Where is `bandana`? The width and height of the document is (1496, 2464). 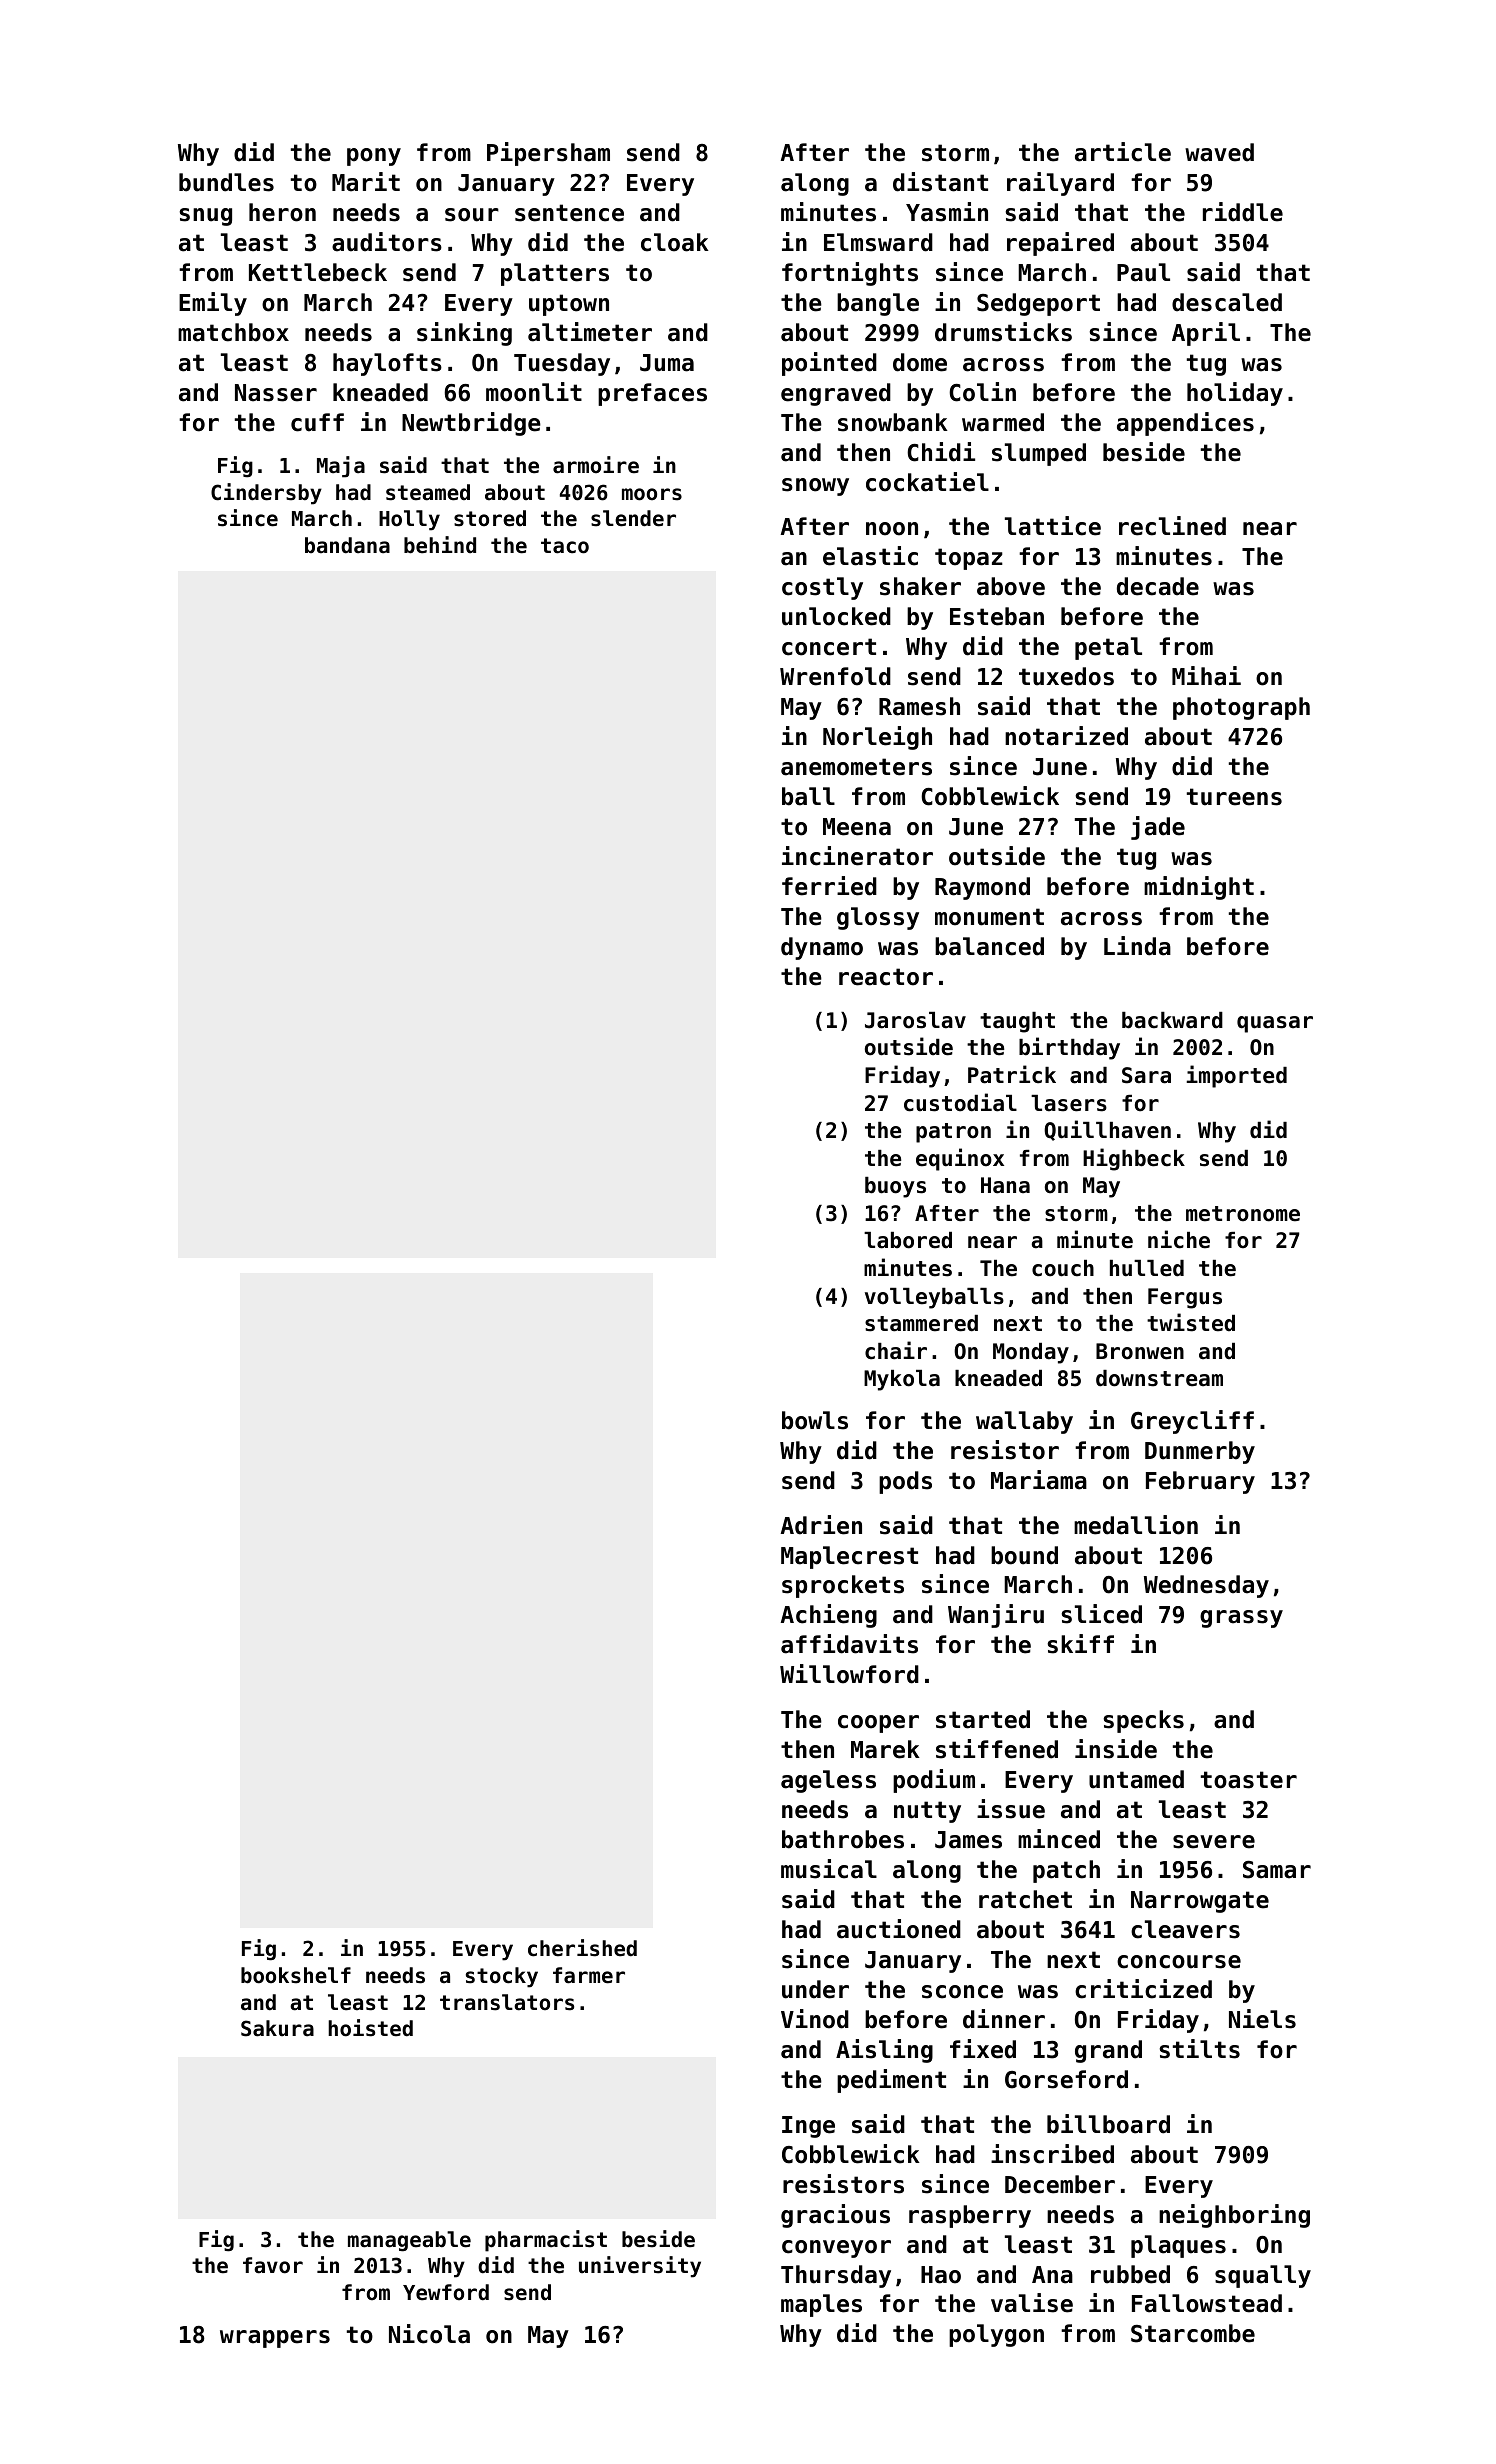 bandana is located at coordinates (347, 545).
